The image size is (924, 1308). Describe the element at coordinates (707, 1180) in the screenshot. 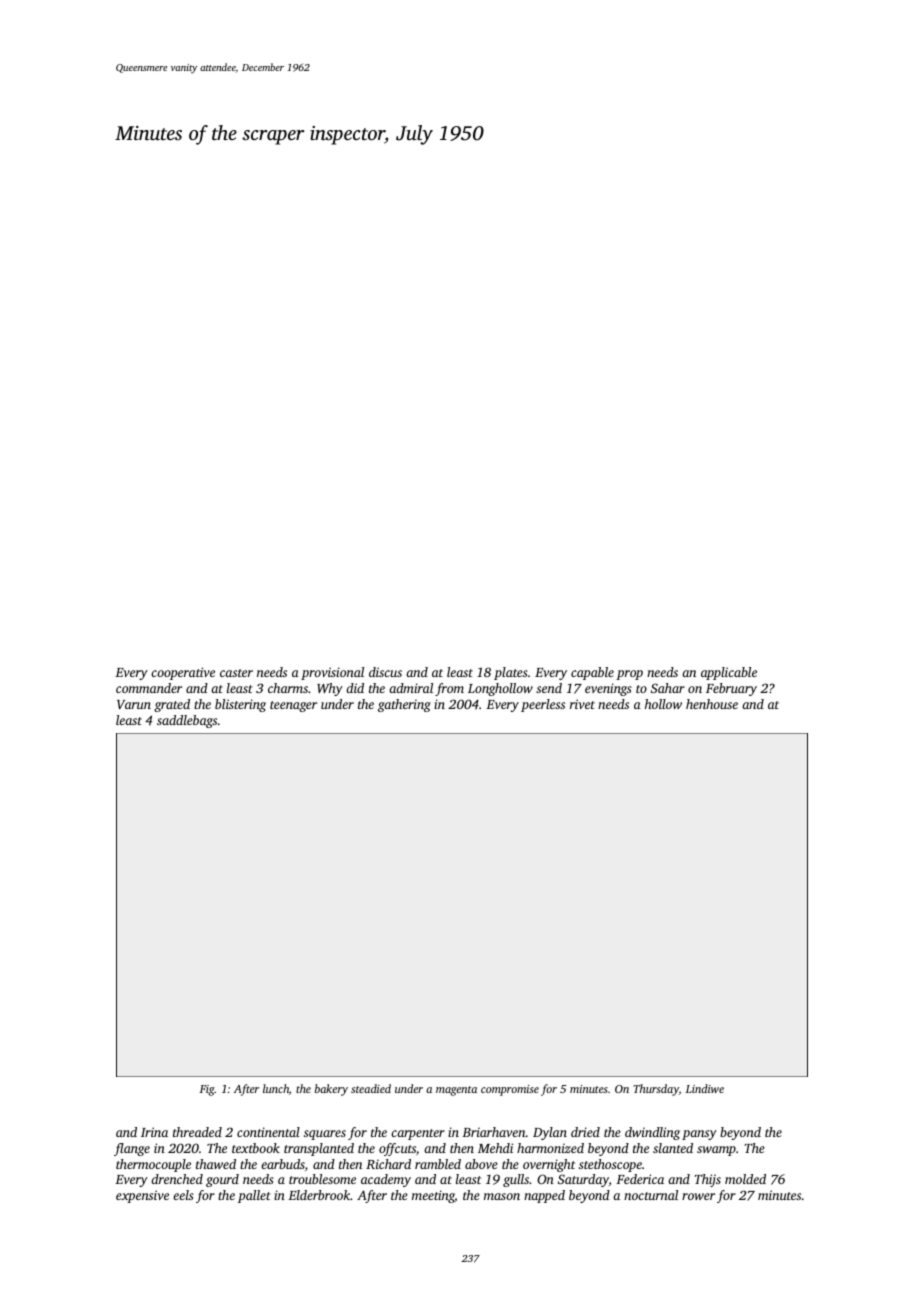

I see `Thijs` at that location.
